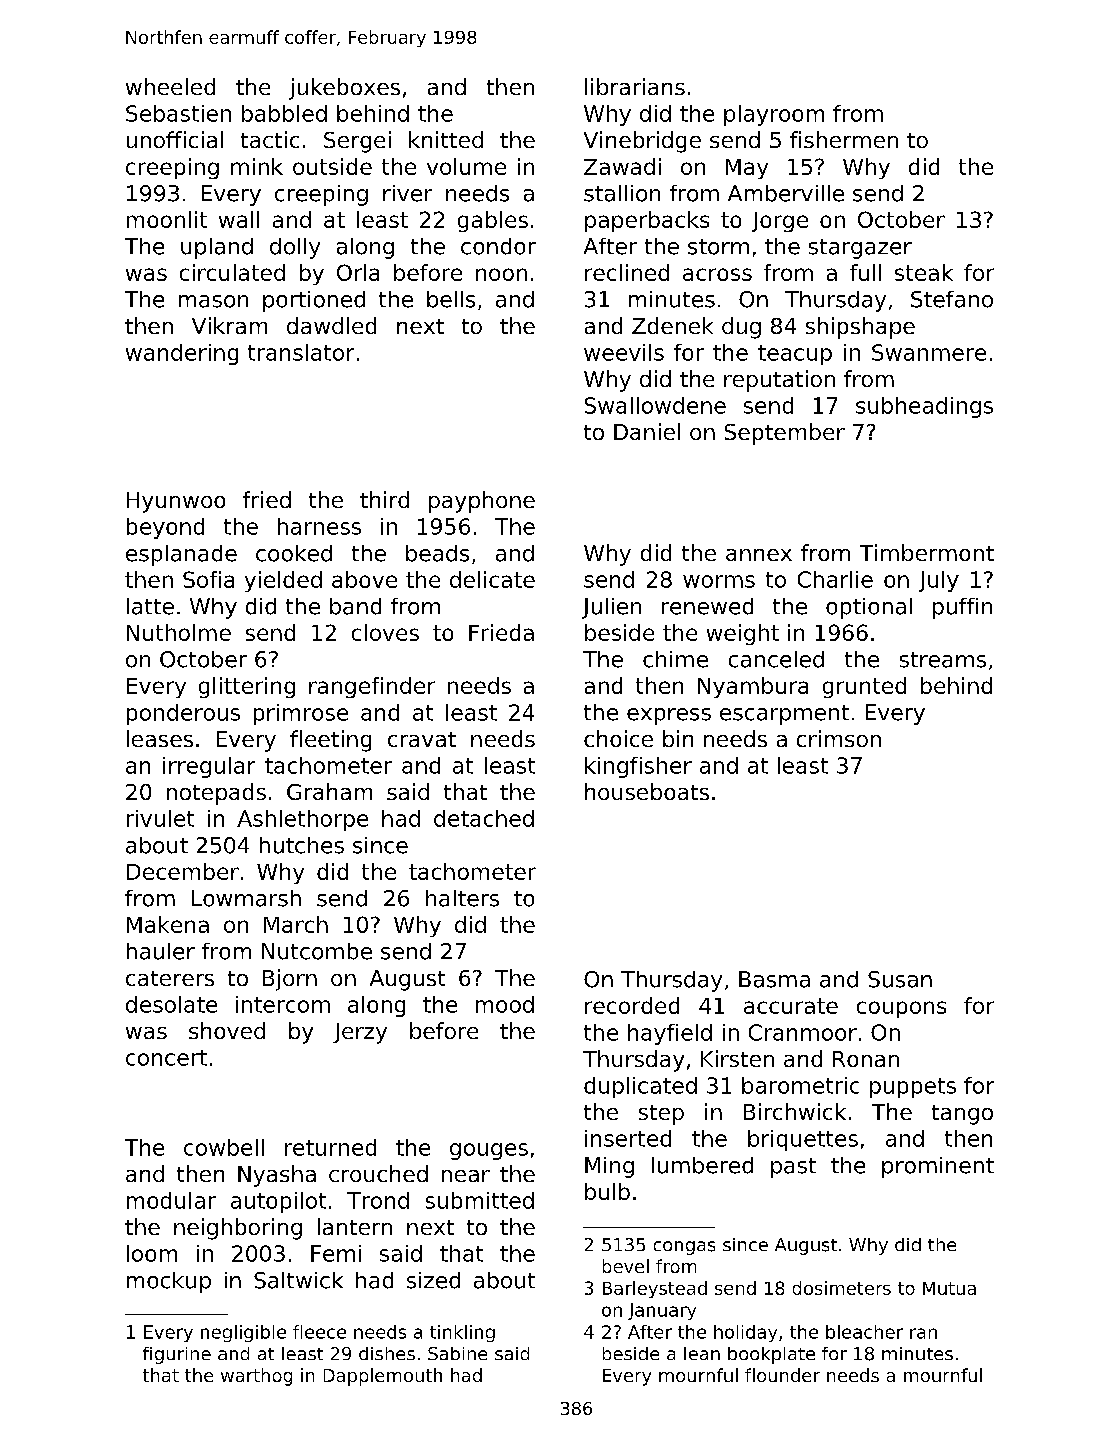 This document has height=1448, width=1119. I want to click on jukeboxes, so click(344, 89).
